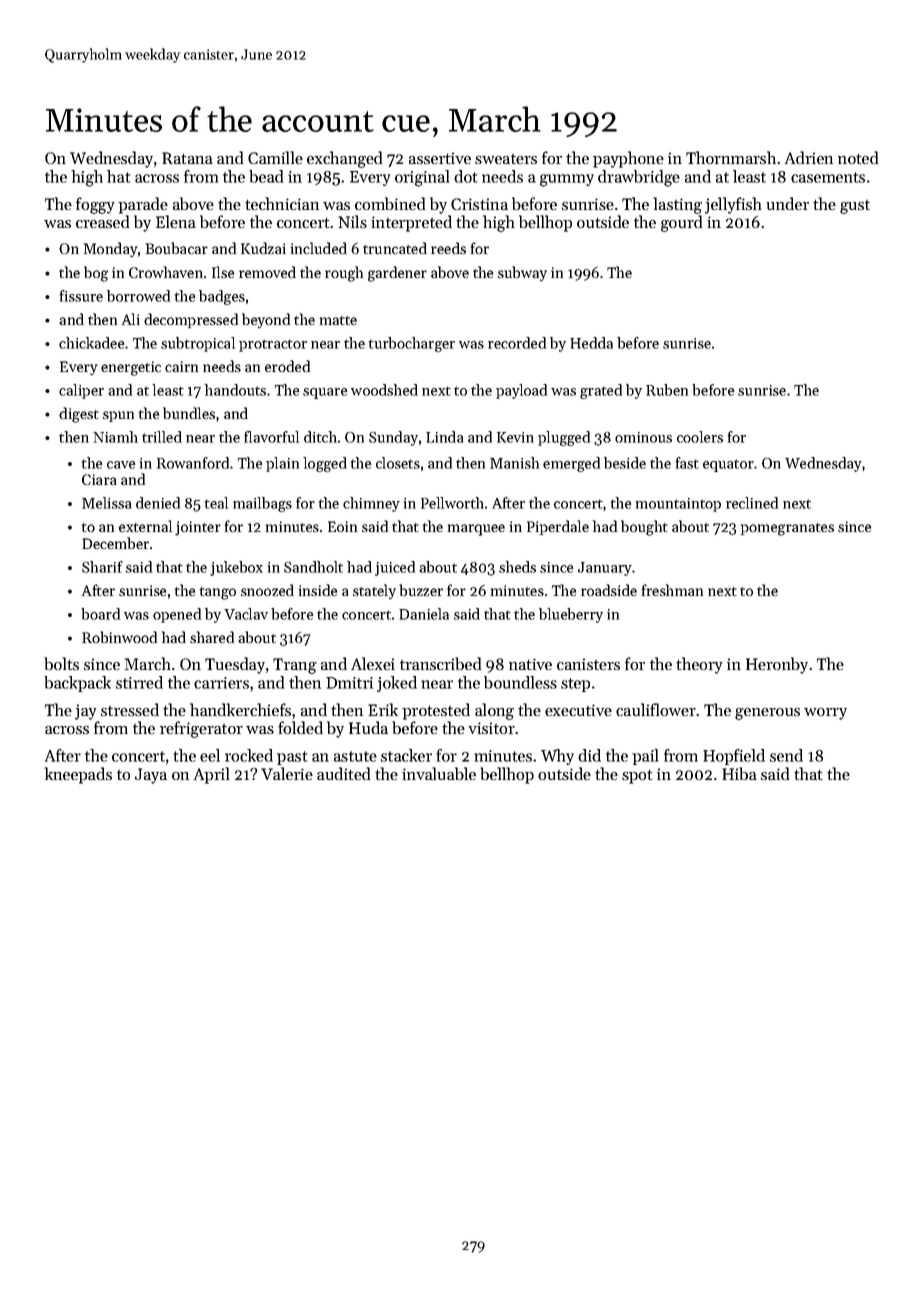 The image size is (924, 1308). Describe the element at coordinates (352, 221) in the image. I see `Nils` at that location.
